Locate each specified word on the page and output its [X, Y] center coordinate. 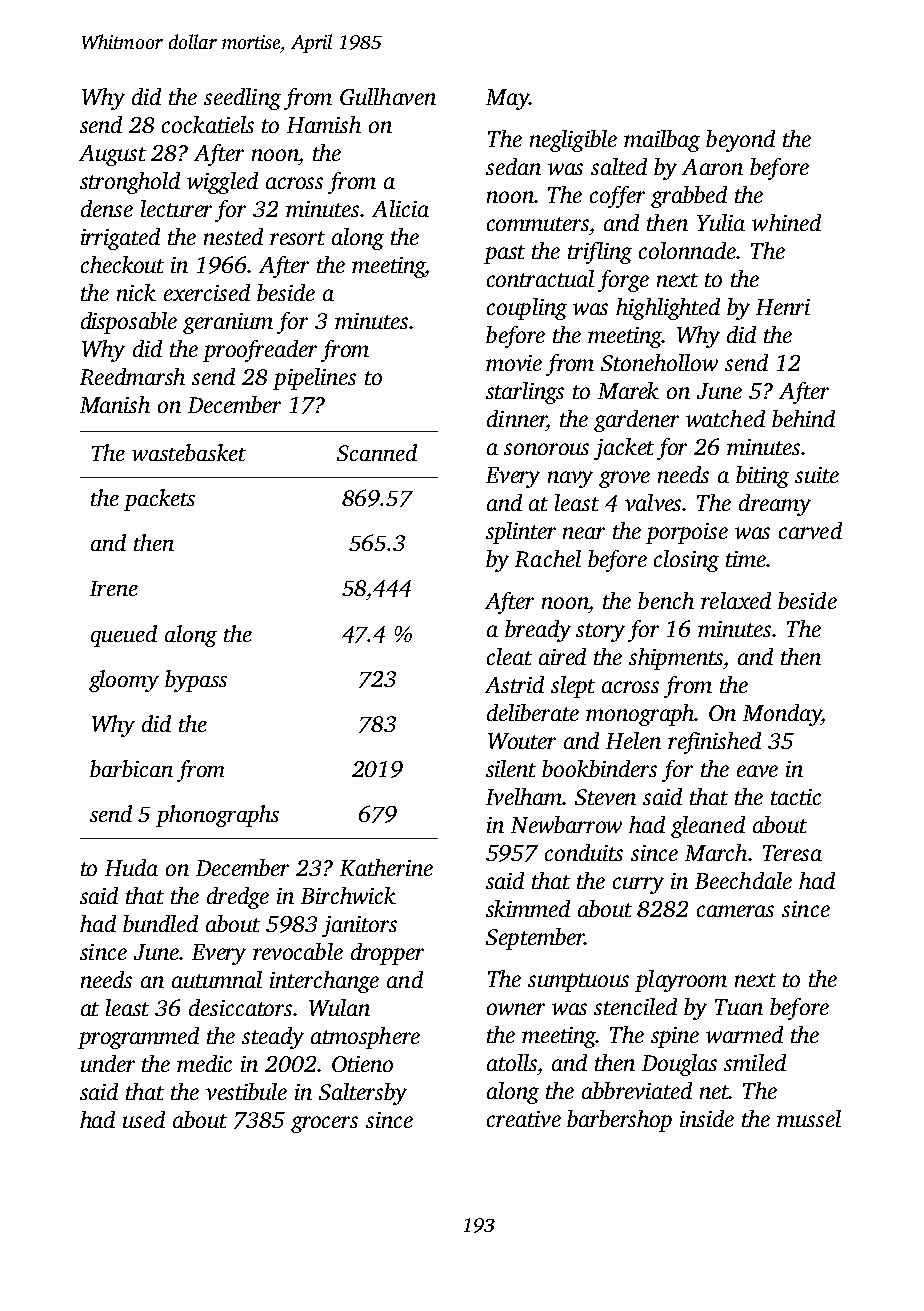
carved [810, 530]
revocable [298, 951]
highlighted [668, 309]
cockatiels [208, 124]
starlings [525, 393]
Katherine [386, 867]
